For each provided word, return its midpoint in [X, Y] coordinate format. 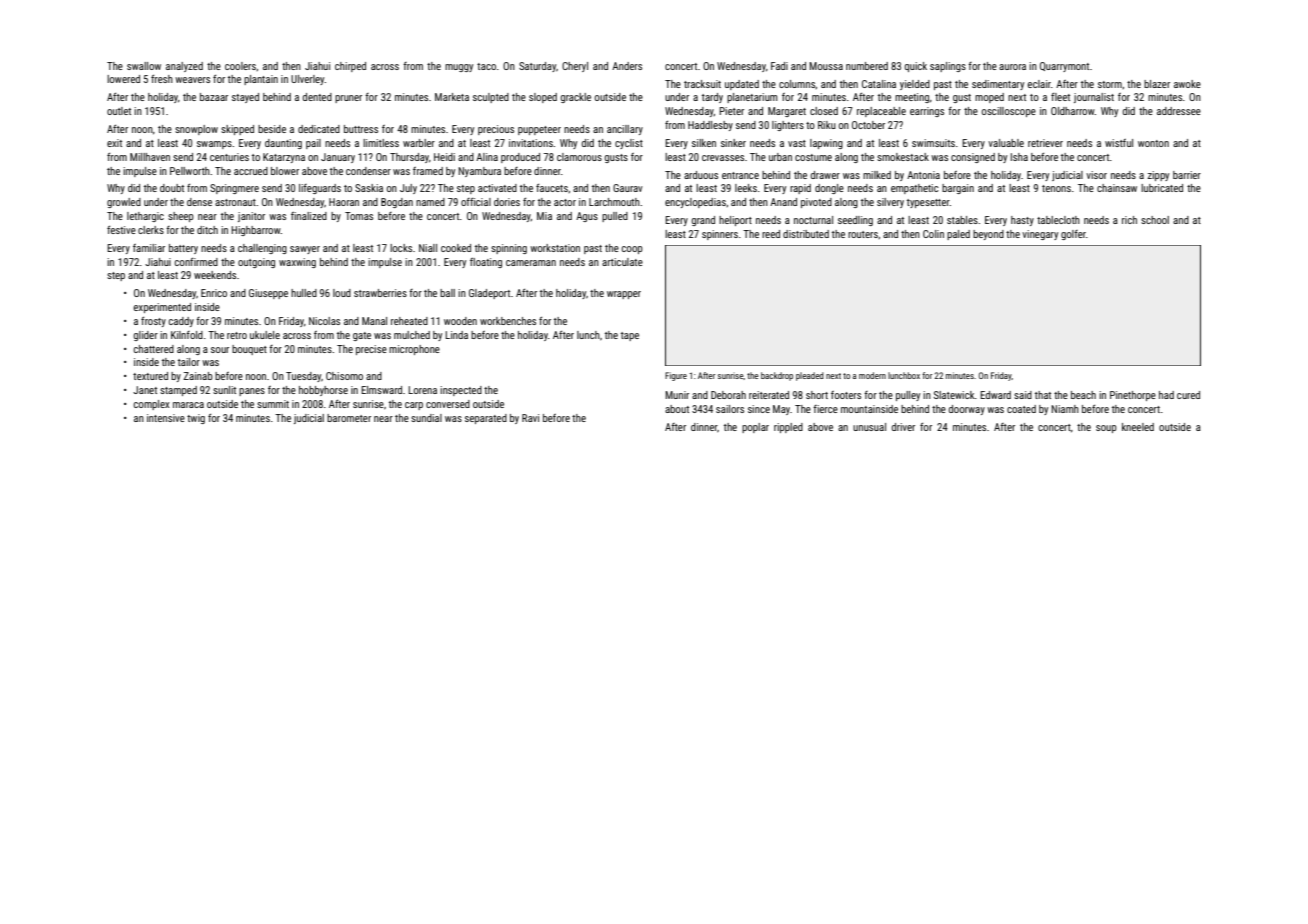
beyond [988, 235]
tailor [189, 362]
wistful [1119, 143]
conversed [448, 404]
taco [486, 66]
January [338, 158]
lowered [123, 79]
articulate [622, 262]
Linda [456, 335]
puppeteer [539, 130]
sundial [426, 418]
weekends [215, 275]
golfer [1073, 235]
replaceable [881, 112]
